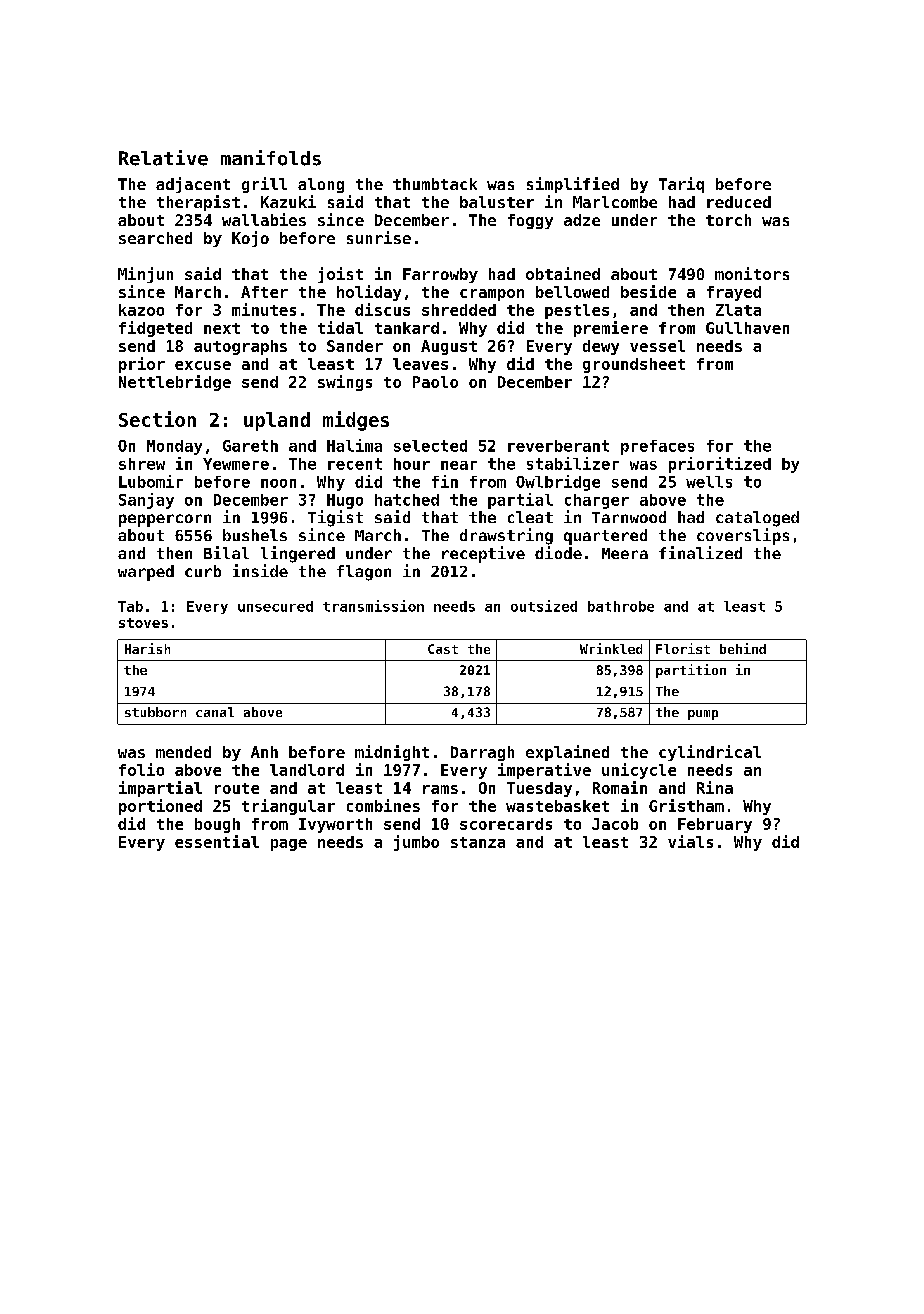 The image size is (924, 1314). I want to click on Relative, so click(163, 158).
